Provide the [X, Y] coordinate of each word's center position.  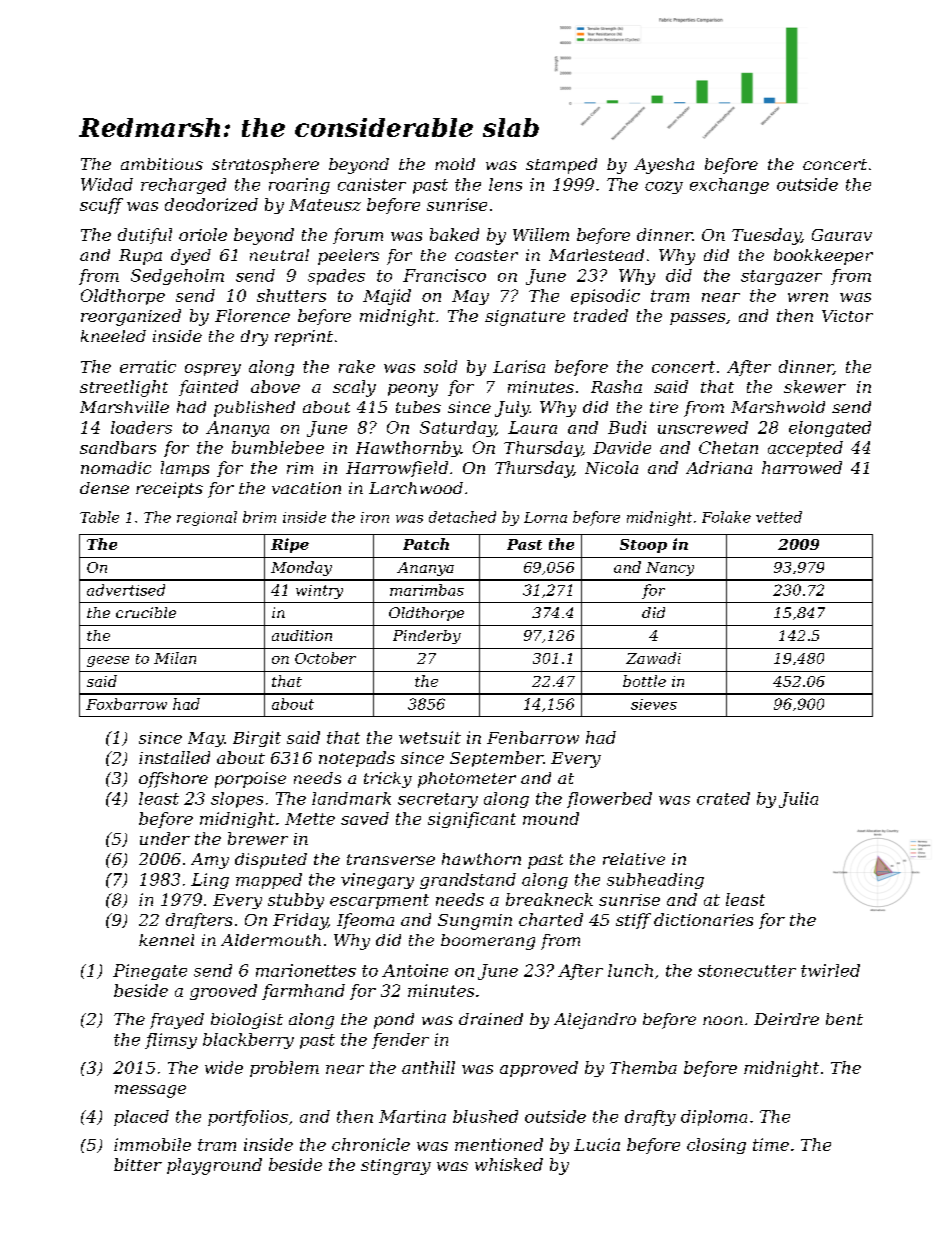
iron [375, 517]
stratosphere [265, 166]
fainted [208, 388]
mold [455, 164]
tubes [418, 407]
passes [697, 319]
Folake [726, 517]
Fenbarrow [533, 737]
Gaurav [842, 235]
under [165, 838]
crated [723, 798]
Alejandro [595, 1021]
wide [224, 1067]
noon [723, 1020]
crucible [146, 612]
